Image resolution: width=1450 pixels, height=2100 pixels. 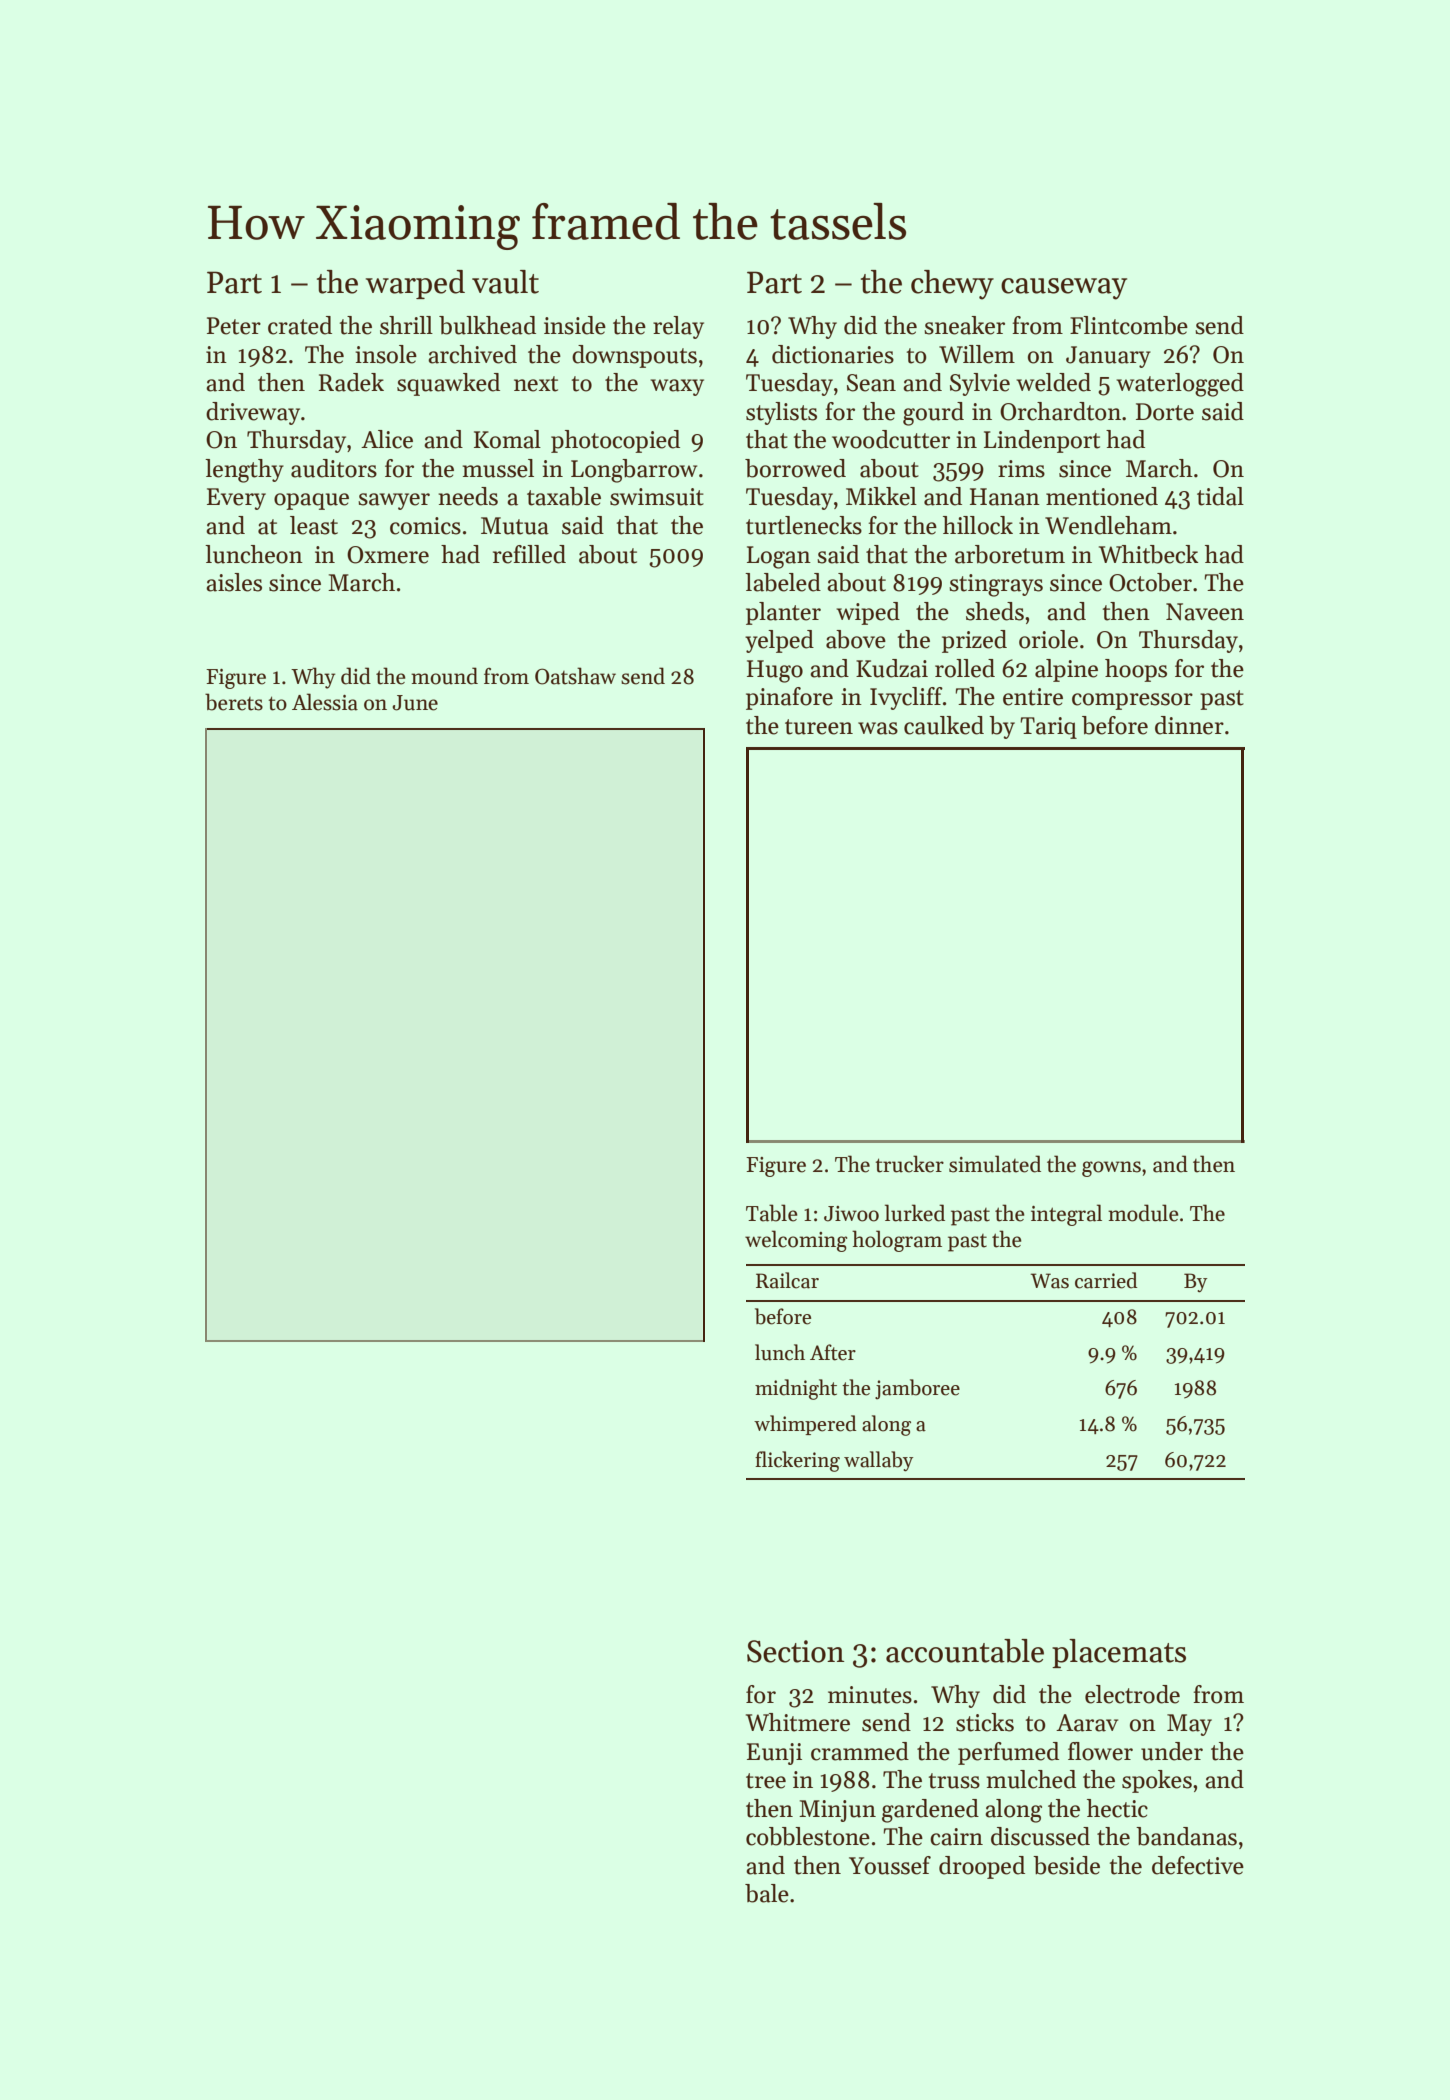 I want to click on inside, so click(x=575, y=325).
